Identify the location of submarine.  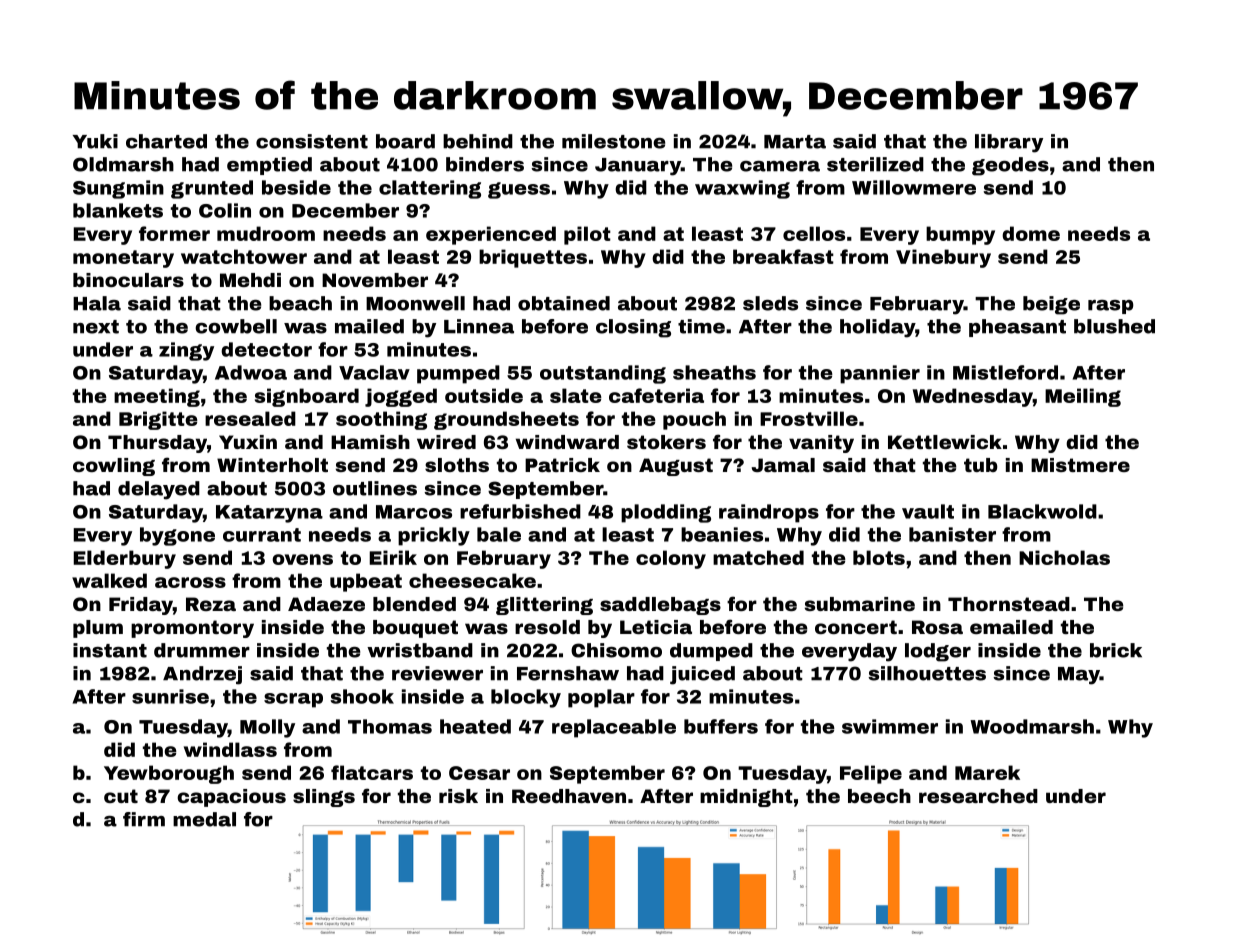
(860, 604).
